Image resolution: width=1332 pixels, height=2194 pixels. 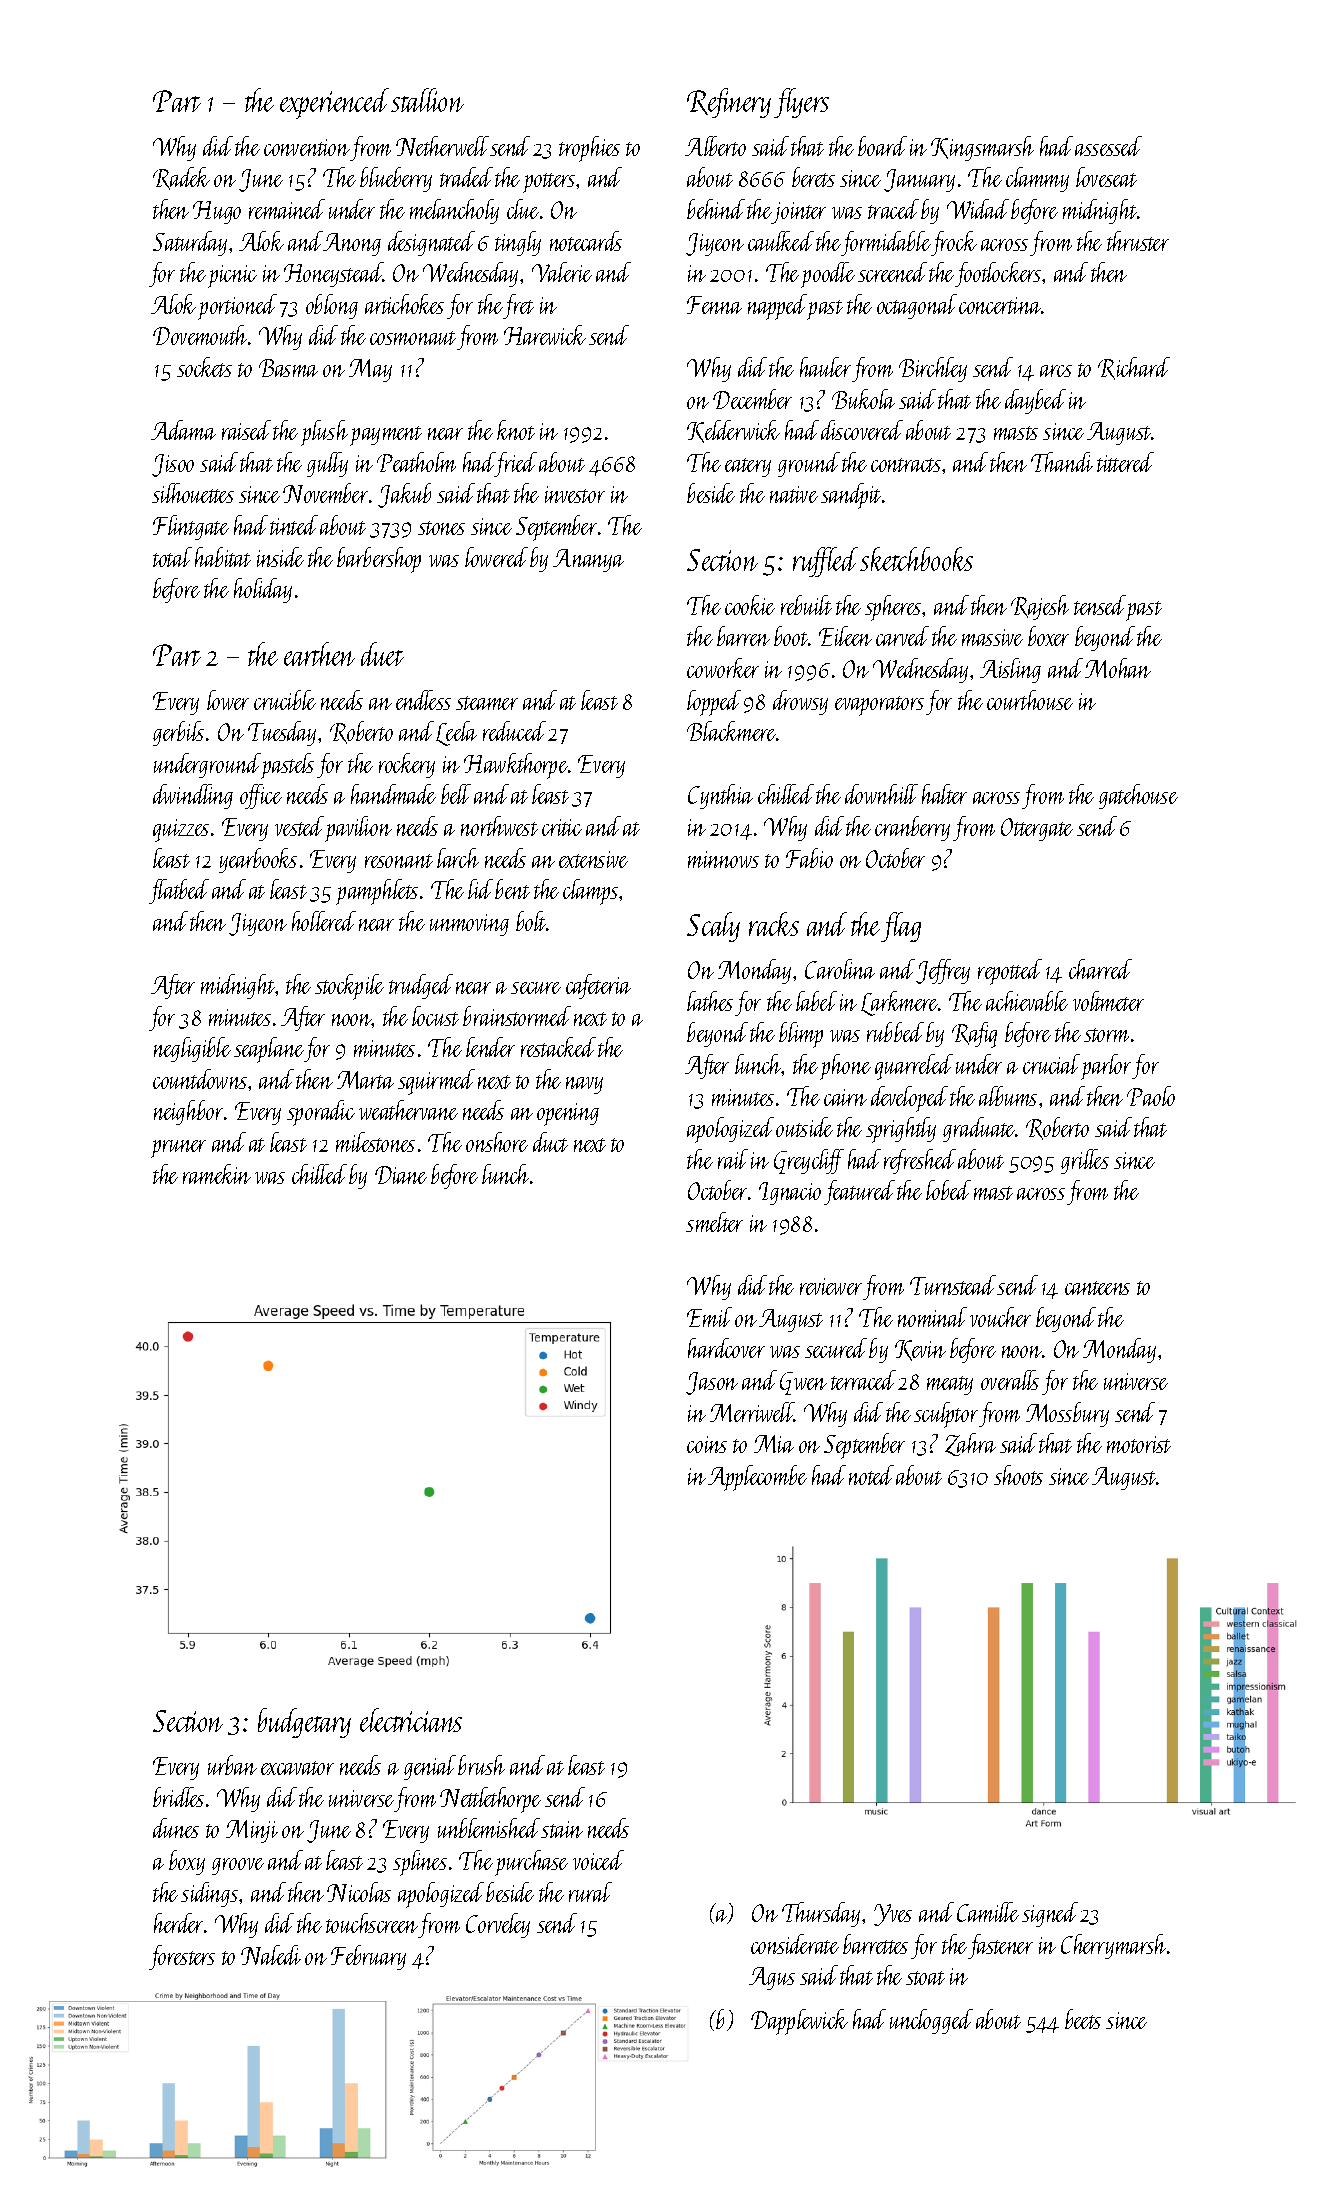 I want to click on rockery, so click(x=407, y=765).
